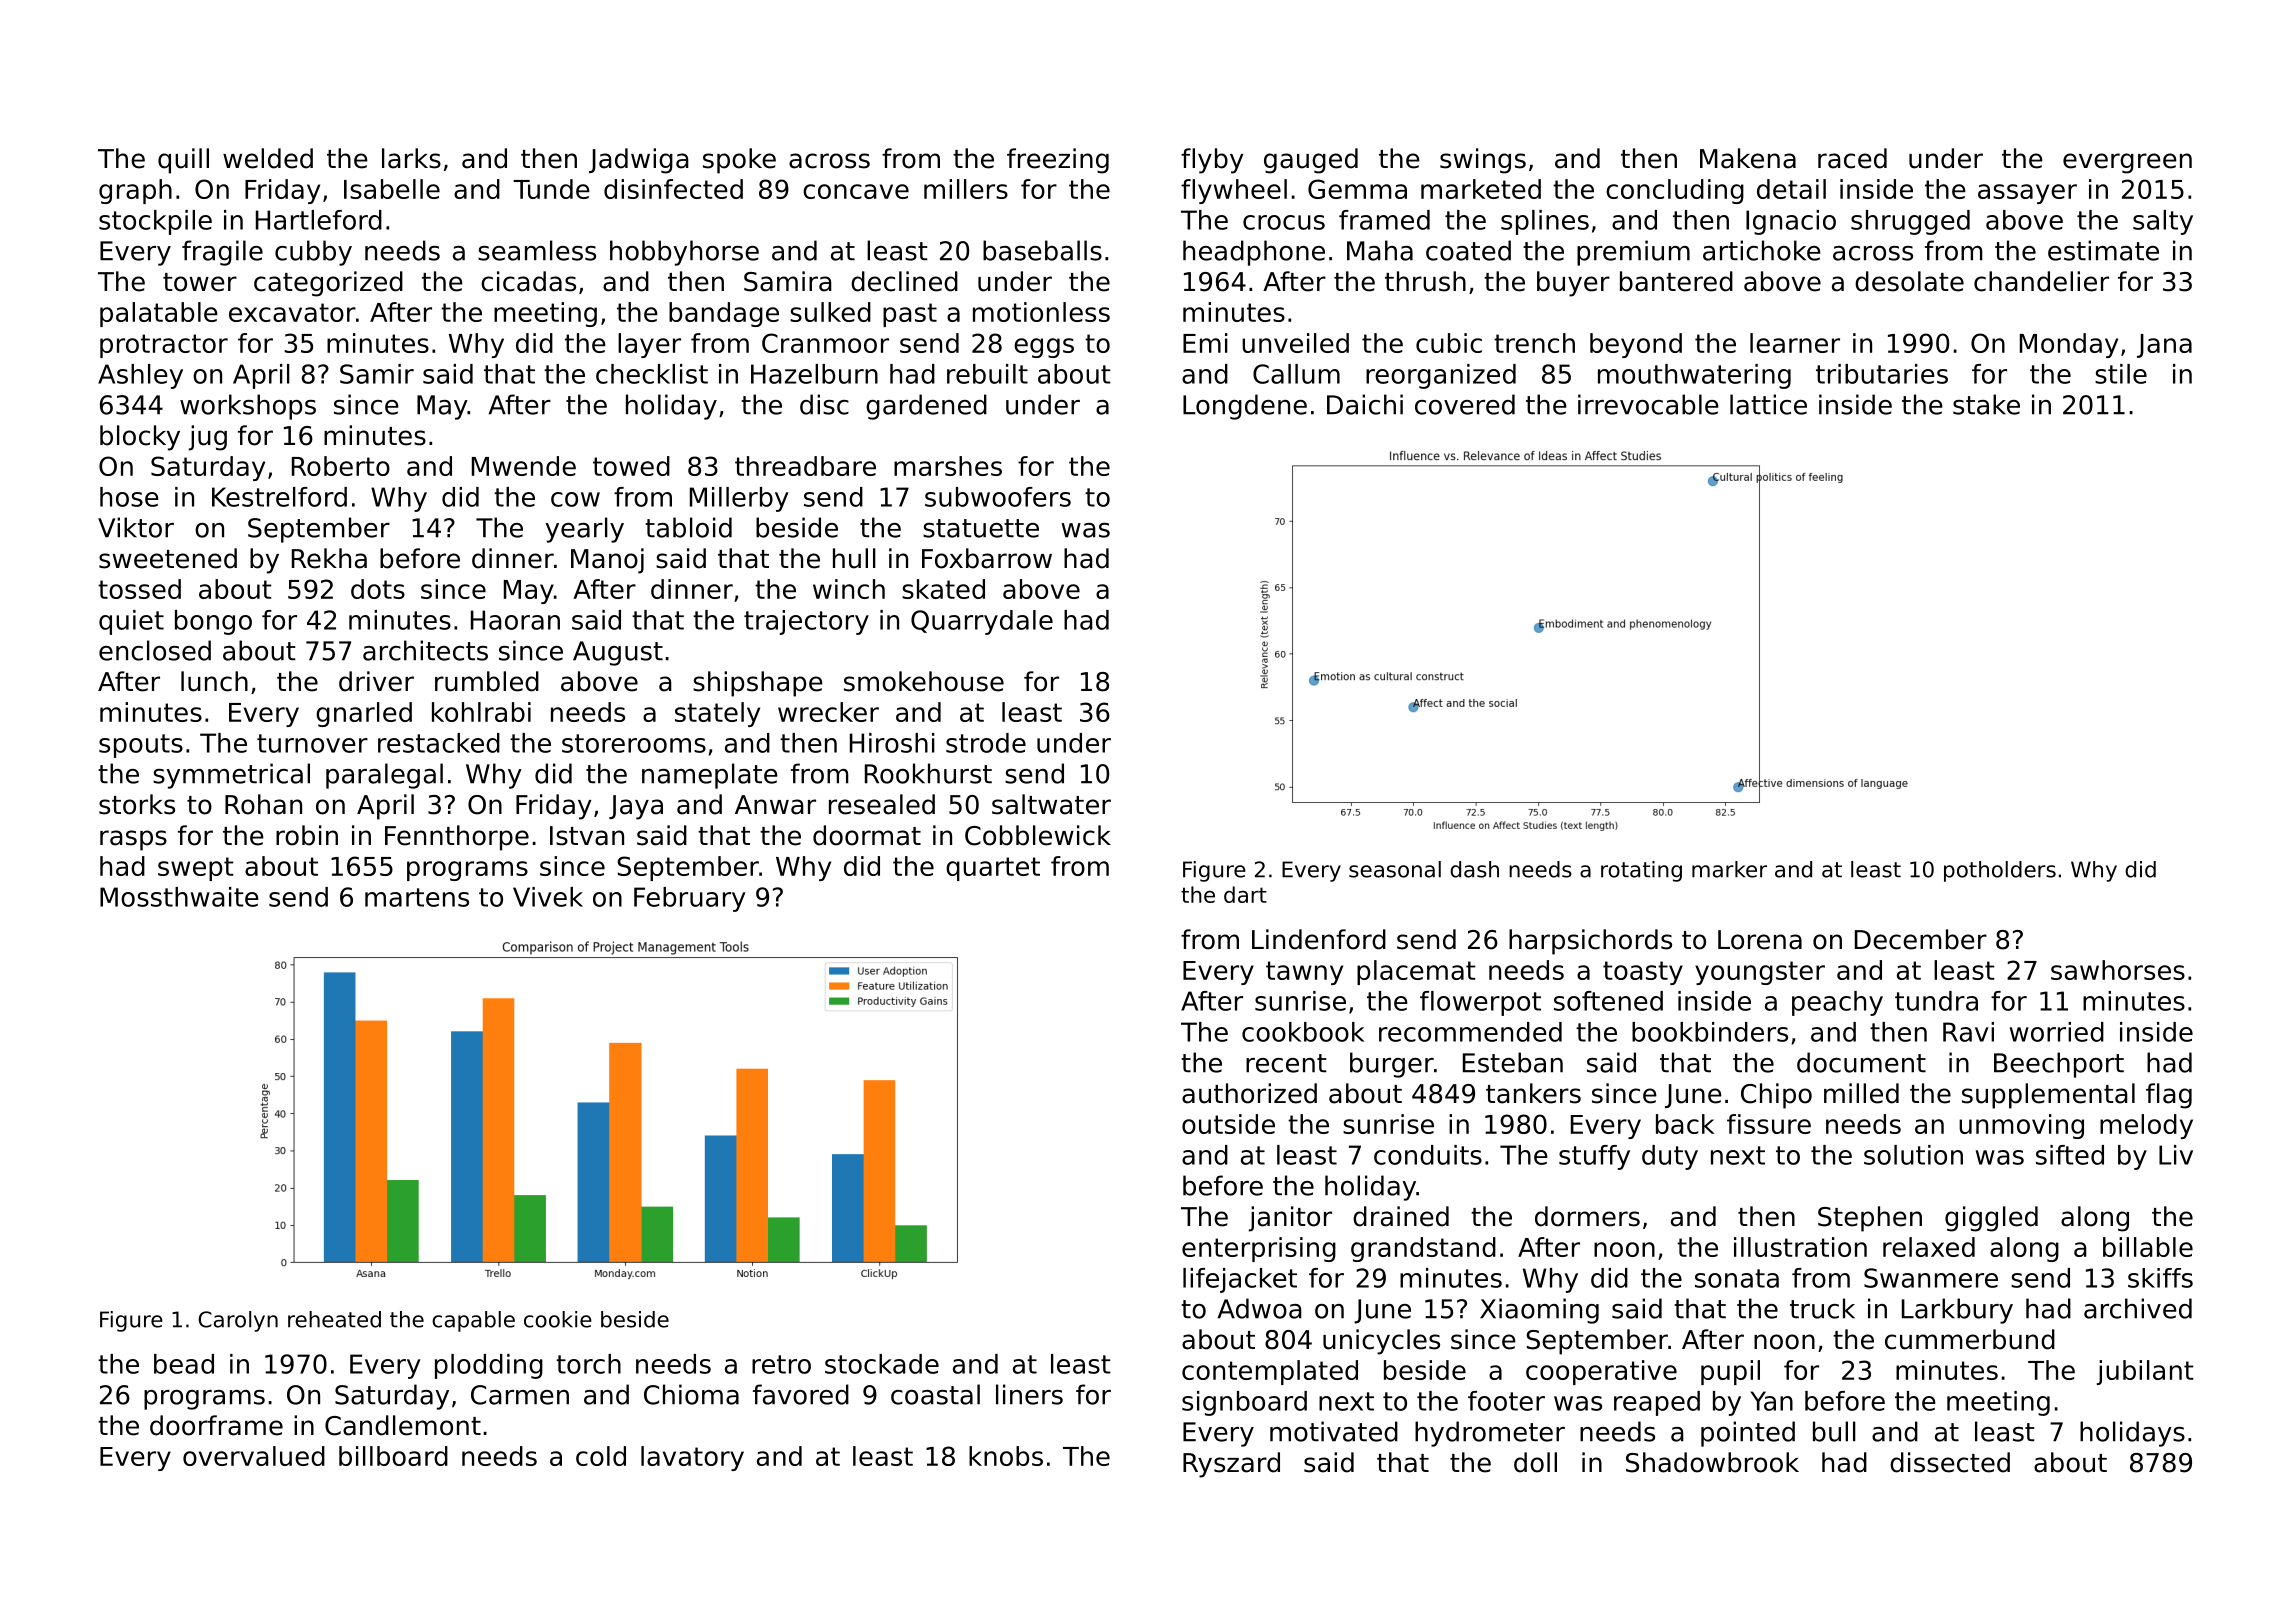  What do you see at coordinates (601, 1456) in the image?
I see `cold` at bounding box center [601, 1456].
